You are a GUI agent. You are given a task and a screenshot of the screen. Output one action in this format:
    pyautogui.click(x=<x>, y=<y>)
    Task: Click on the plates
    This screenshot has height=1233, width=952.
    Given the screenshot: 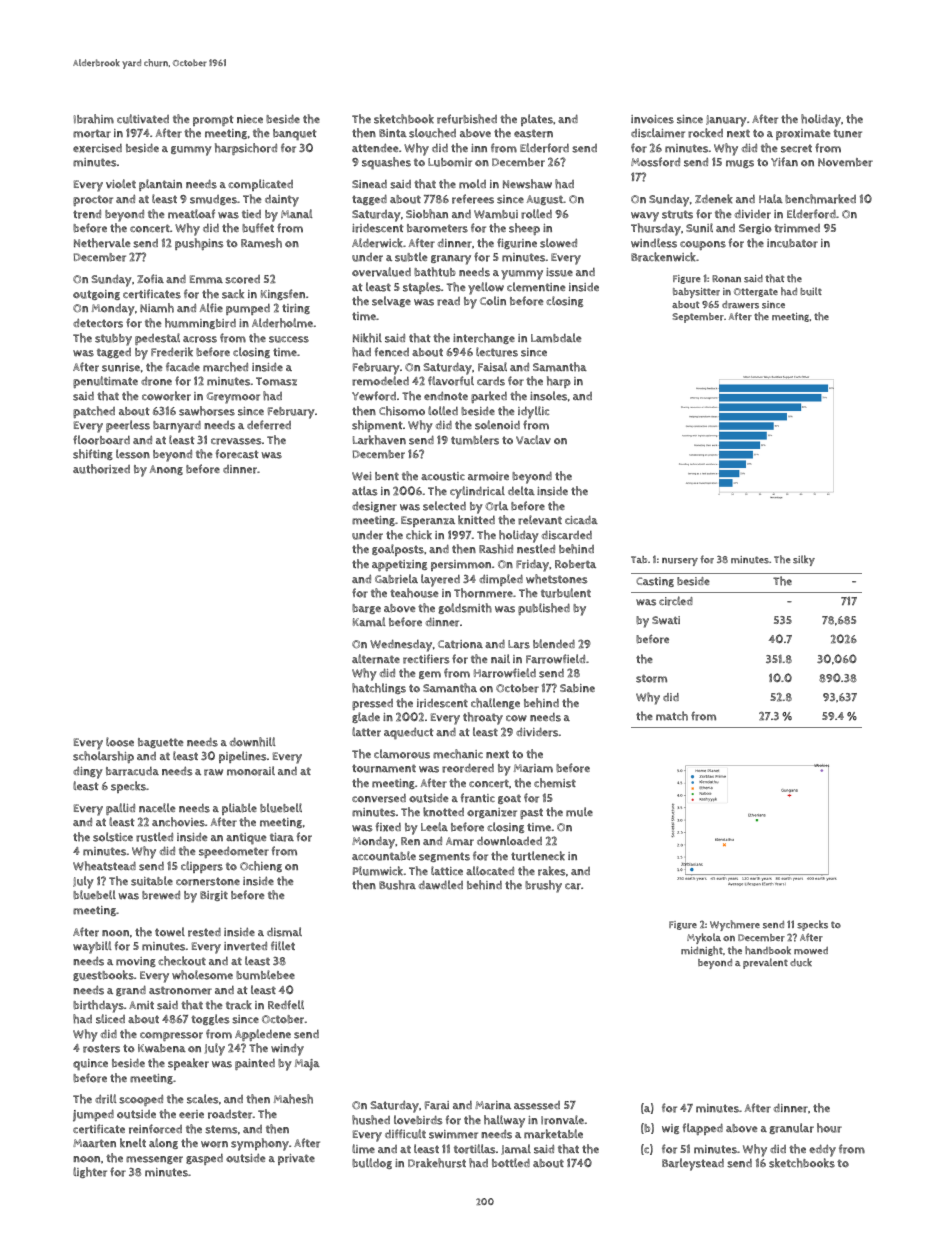 What is the action you would take?
    pyautogui.click(x=537, y=120)
